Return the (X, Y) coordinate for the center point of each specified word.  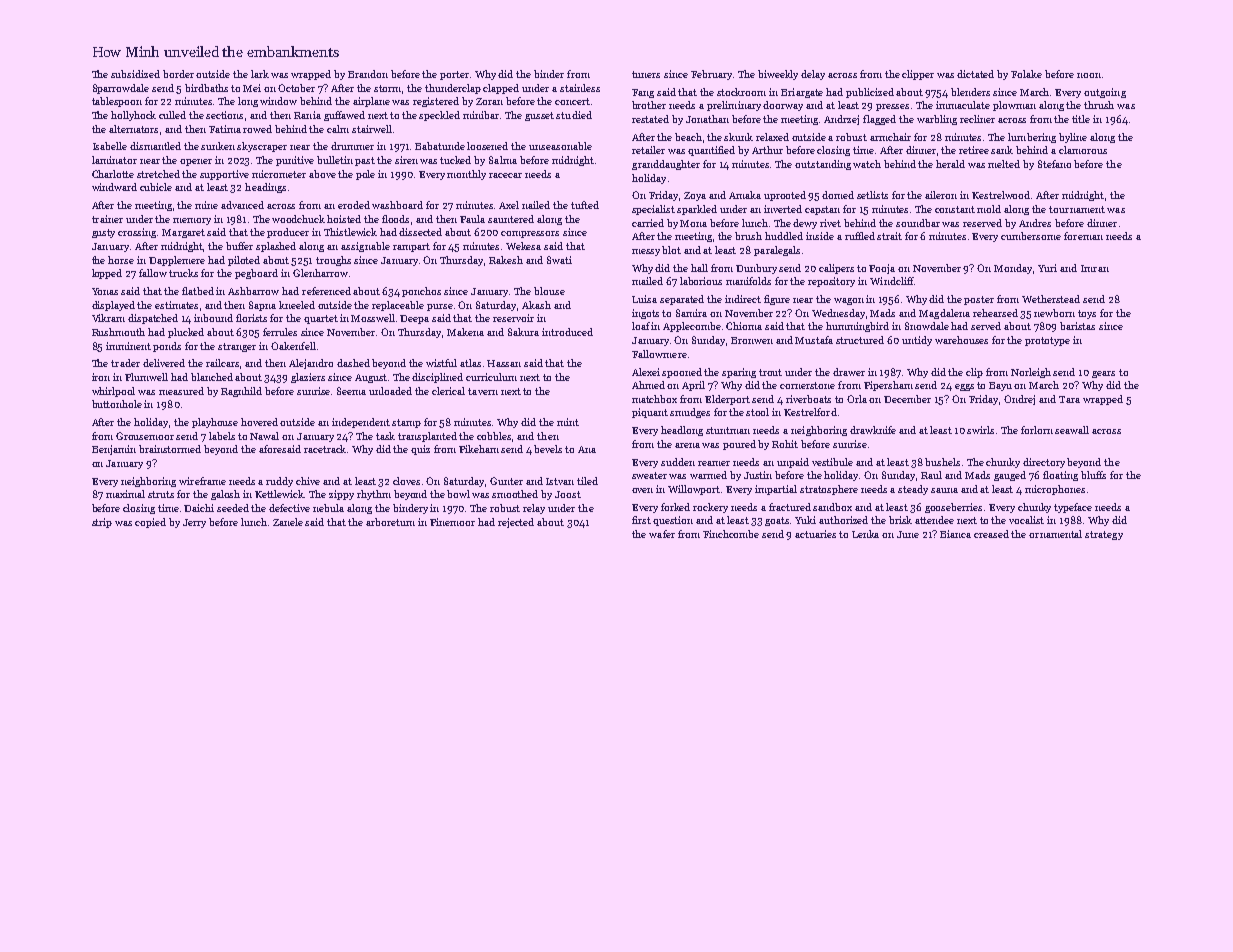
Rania (307, 115)
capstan (822, 210)
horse (121, 260)
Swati (559, 260)
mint (568, 422)
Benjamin (114, 450)
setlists (872, 195)
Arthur (767, 150)
